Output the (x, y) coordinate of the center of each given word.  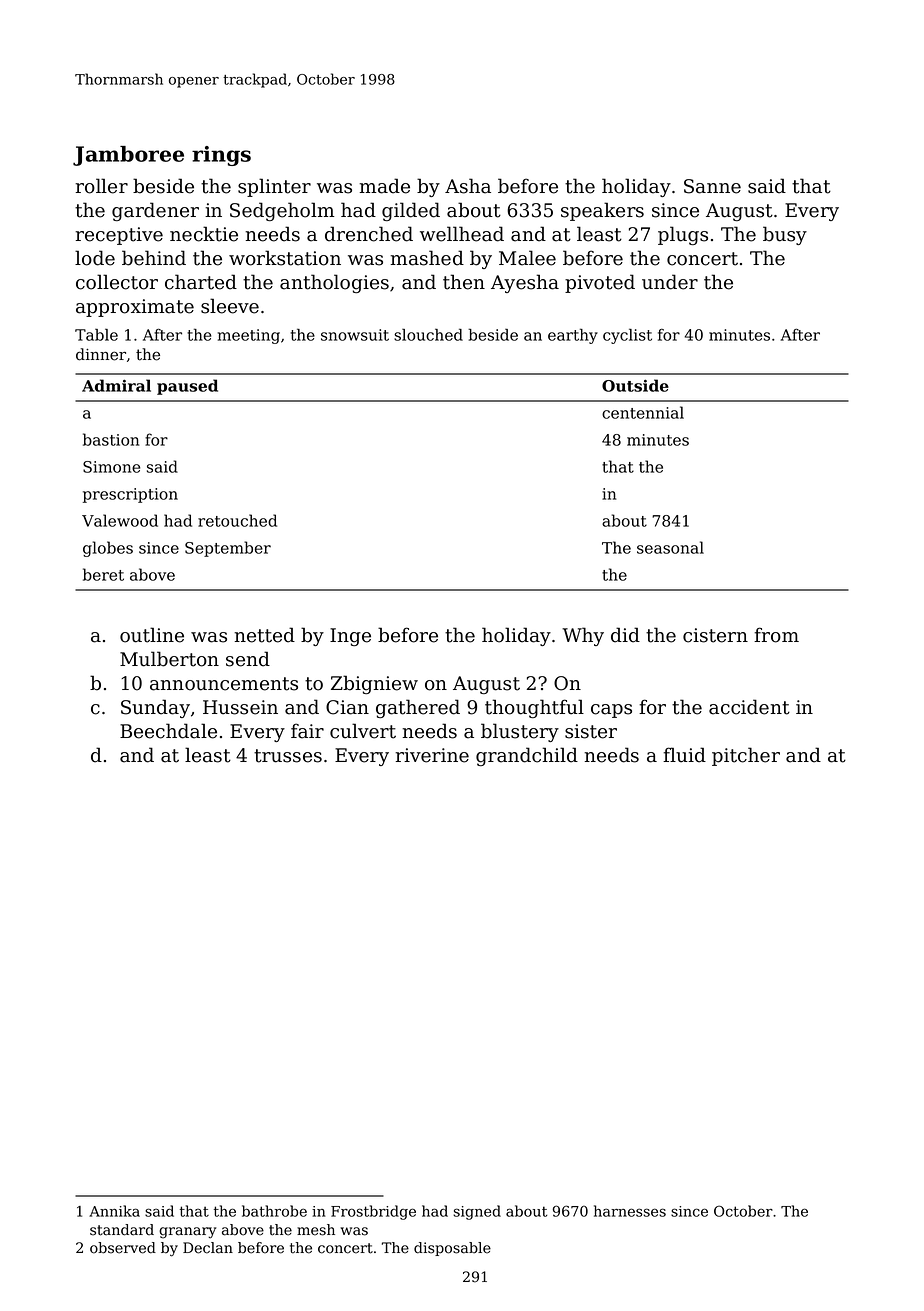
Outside (635, 385)
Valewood (120, 520)
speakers (602, 211)
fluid (684, 755)
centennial (643, 412)
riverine (432, 755)
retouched (237, 520)
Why (583, 636)
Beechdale (168, 731)
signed (477, 1212)
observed (123, 1248)
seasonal (670, 547)
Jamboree (128, 156)
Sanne (712, 186)
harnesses (630, 1211)
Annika (114, 1211)
